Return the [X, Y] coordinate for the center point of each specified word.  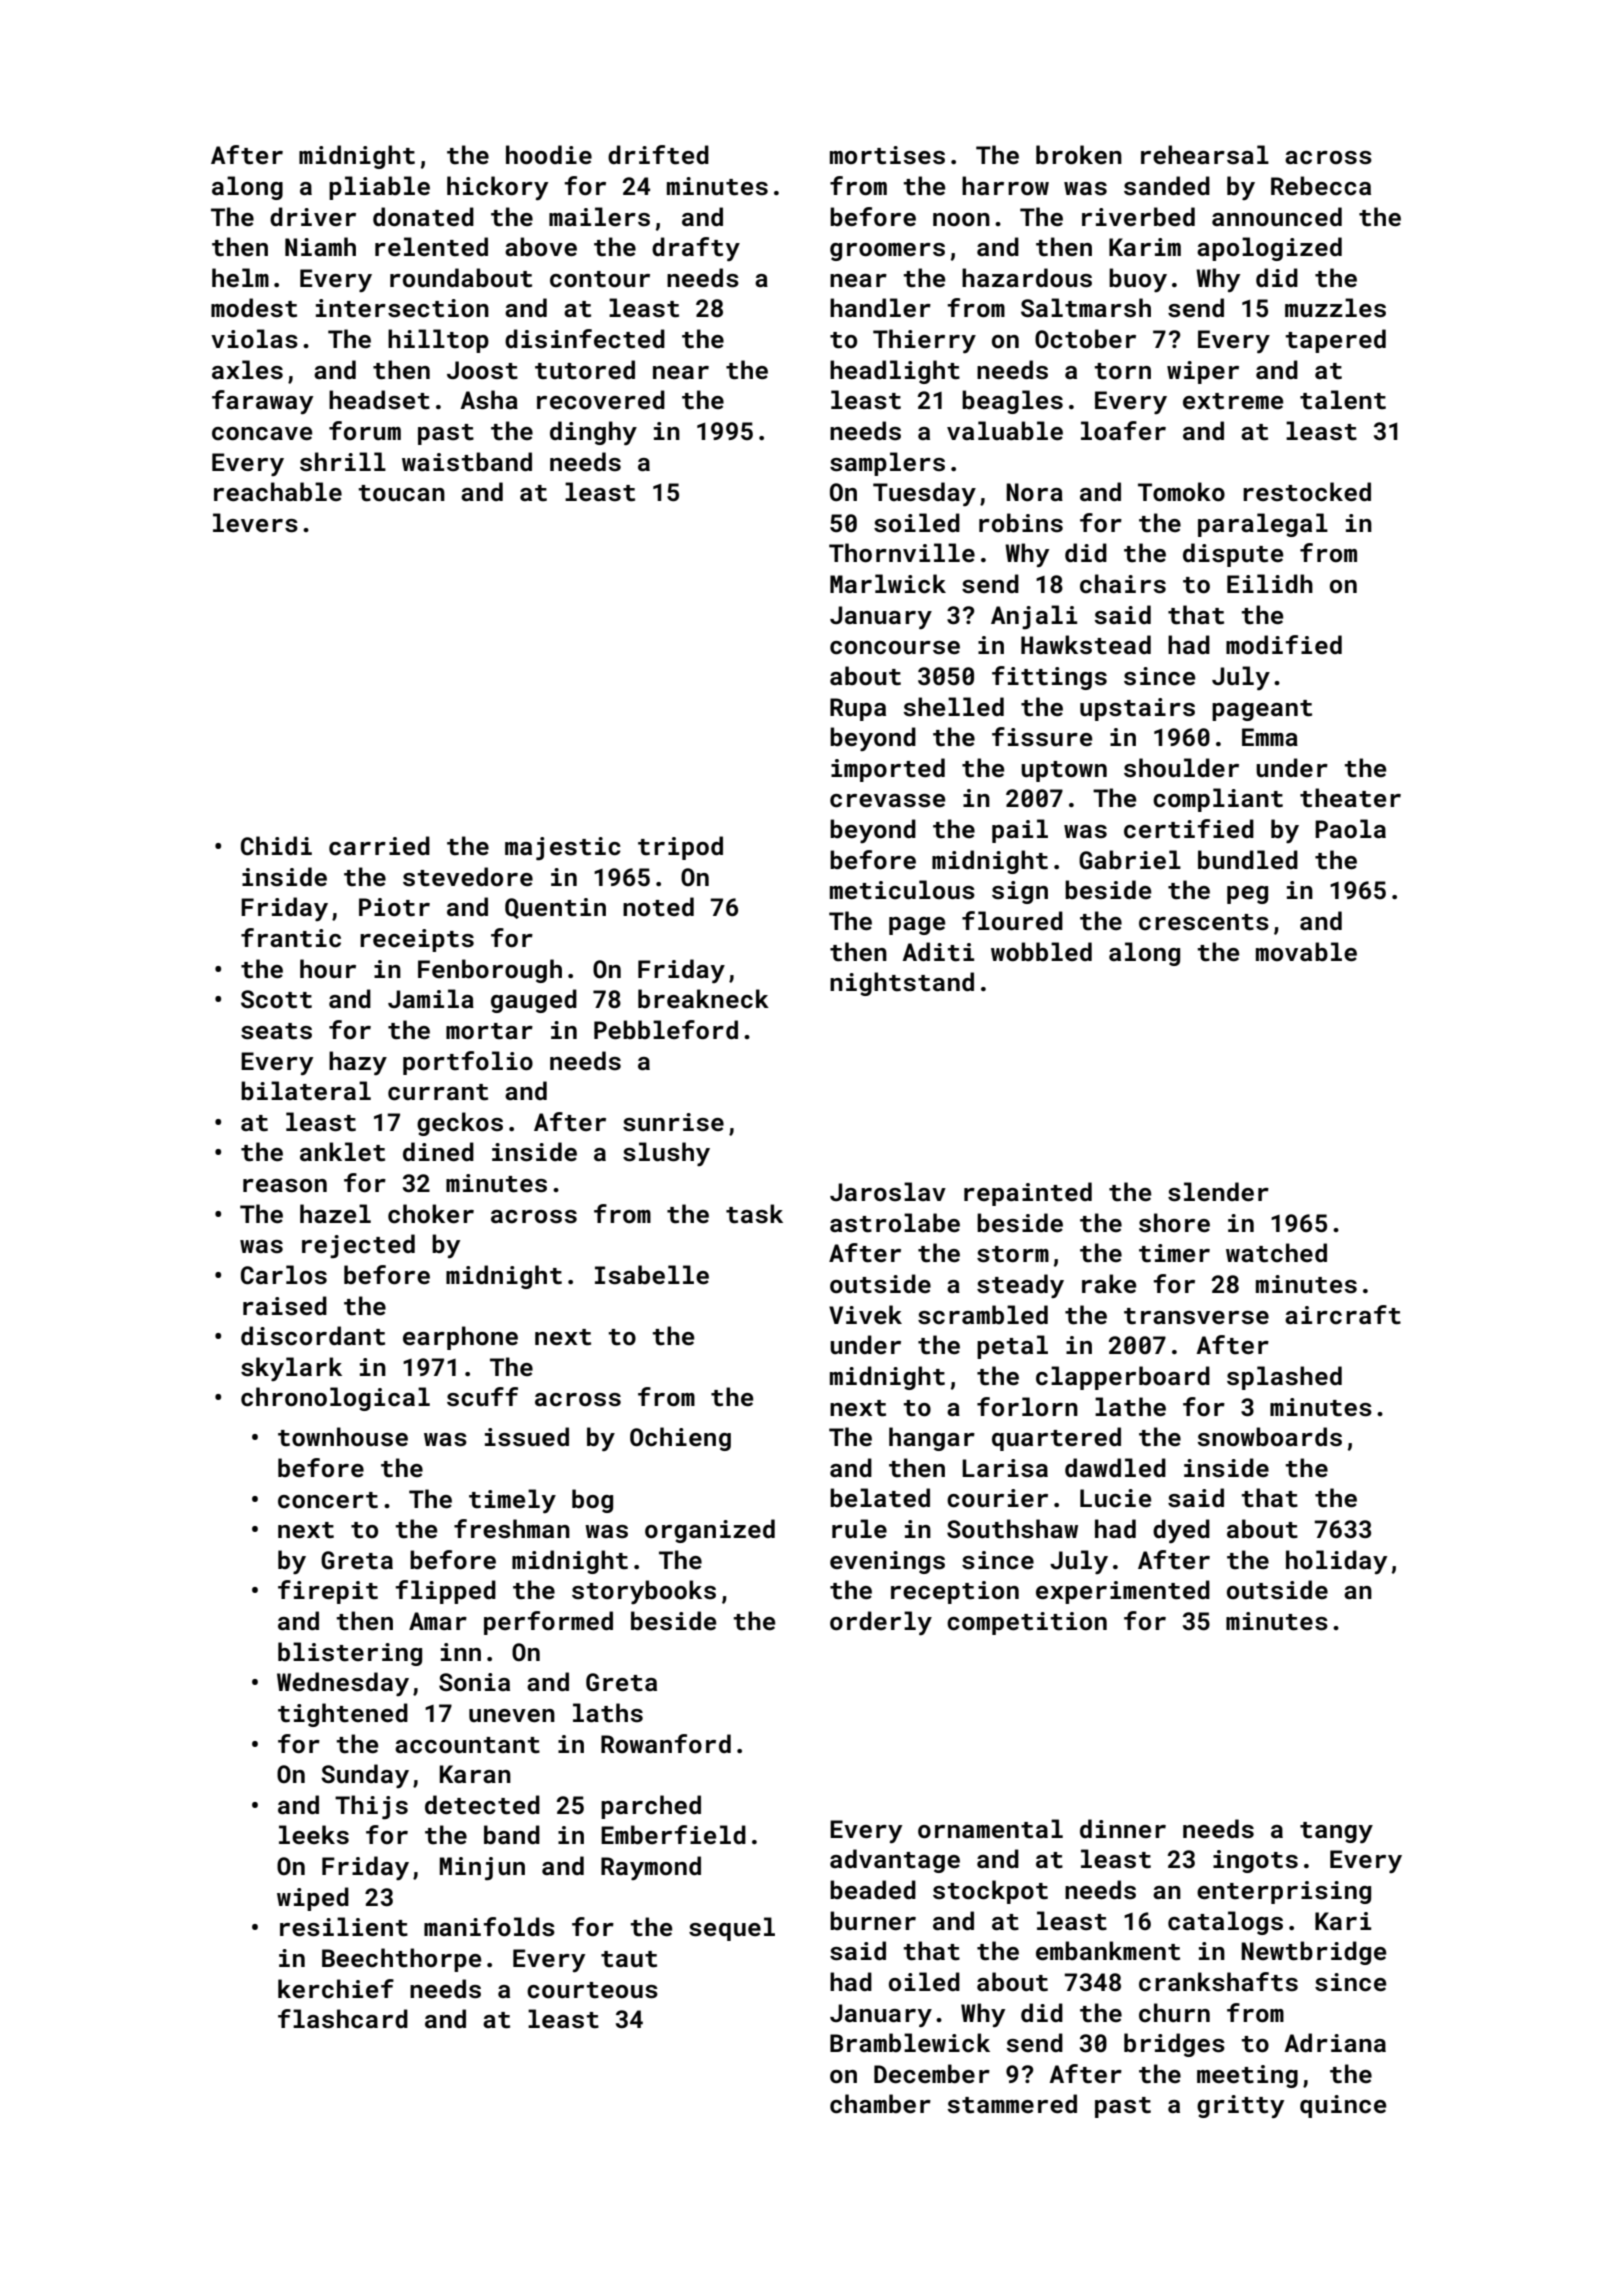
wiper [1203, 372]
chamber [880, 2104]
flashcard [343, 2019]
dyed [1181, 1531]
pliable [379, 188]
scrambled [983, 1315]
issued [527, 1437]
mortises [887, 155]
